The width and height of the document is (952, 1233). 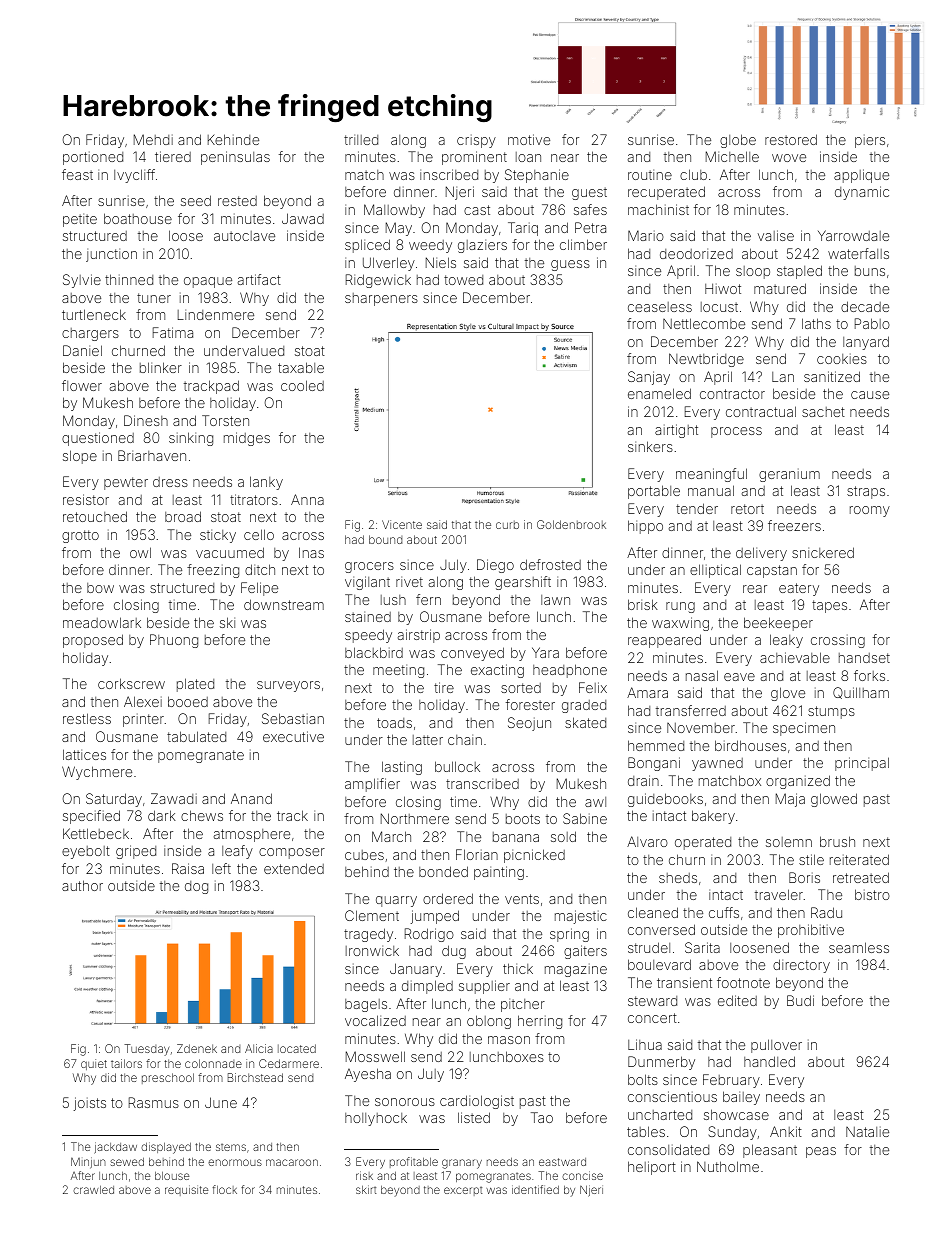 I want to click on organized, so click(x=798, y=782).
